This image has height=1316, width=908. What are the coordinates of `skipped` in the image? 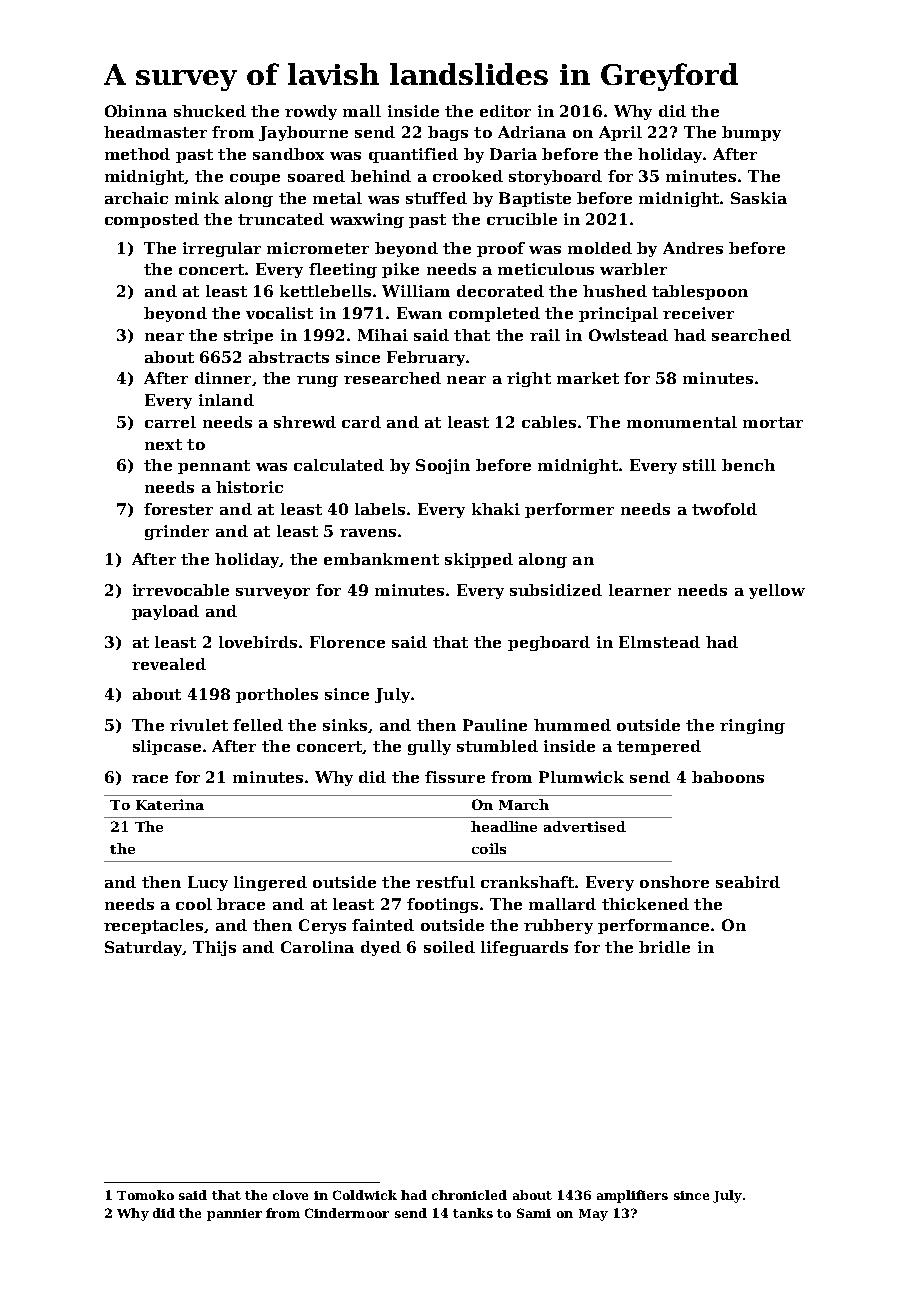 It's located at (479, 560).
